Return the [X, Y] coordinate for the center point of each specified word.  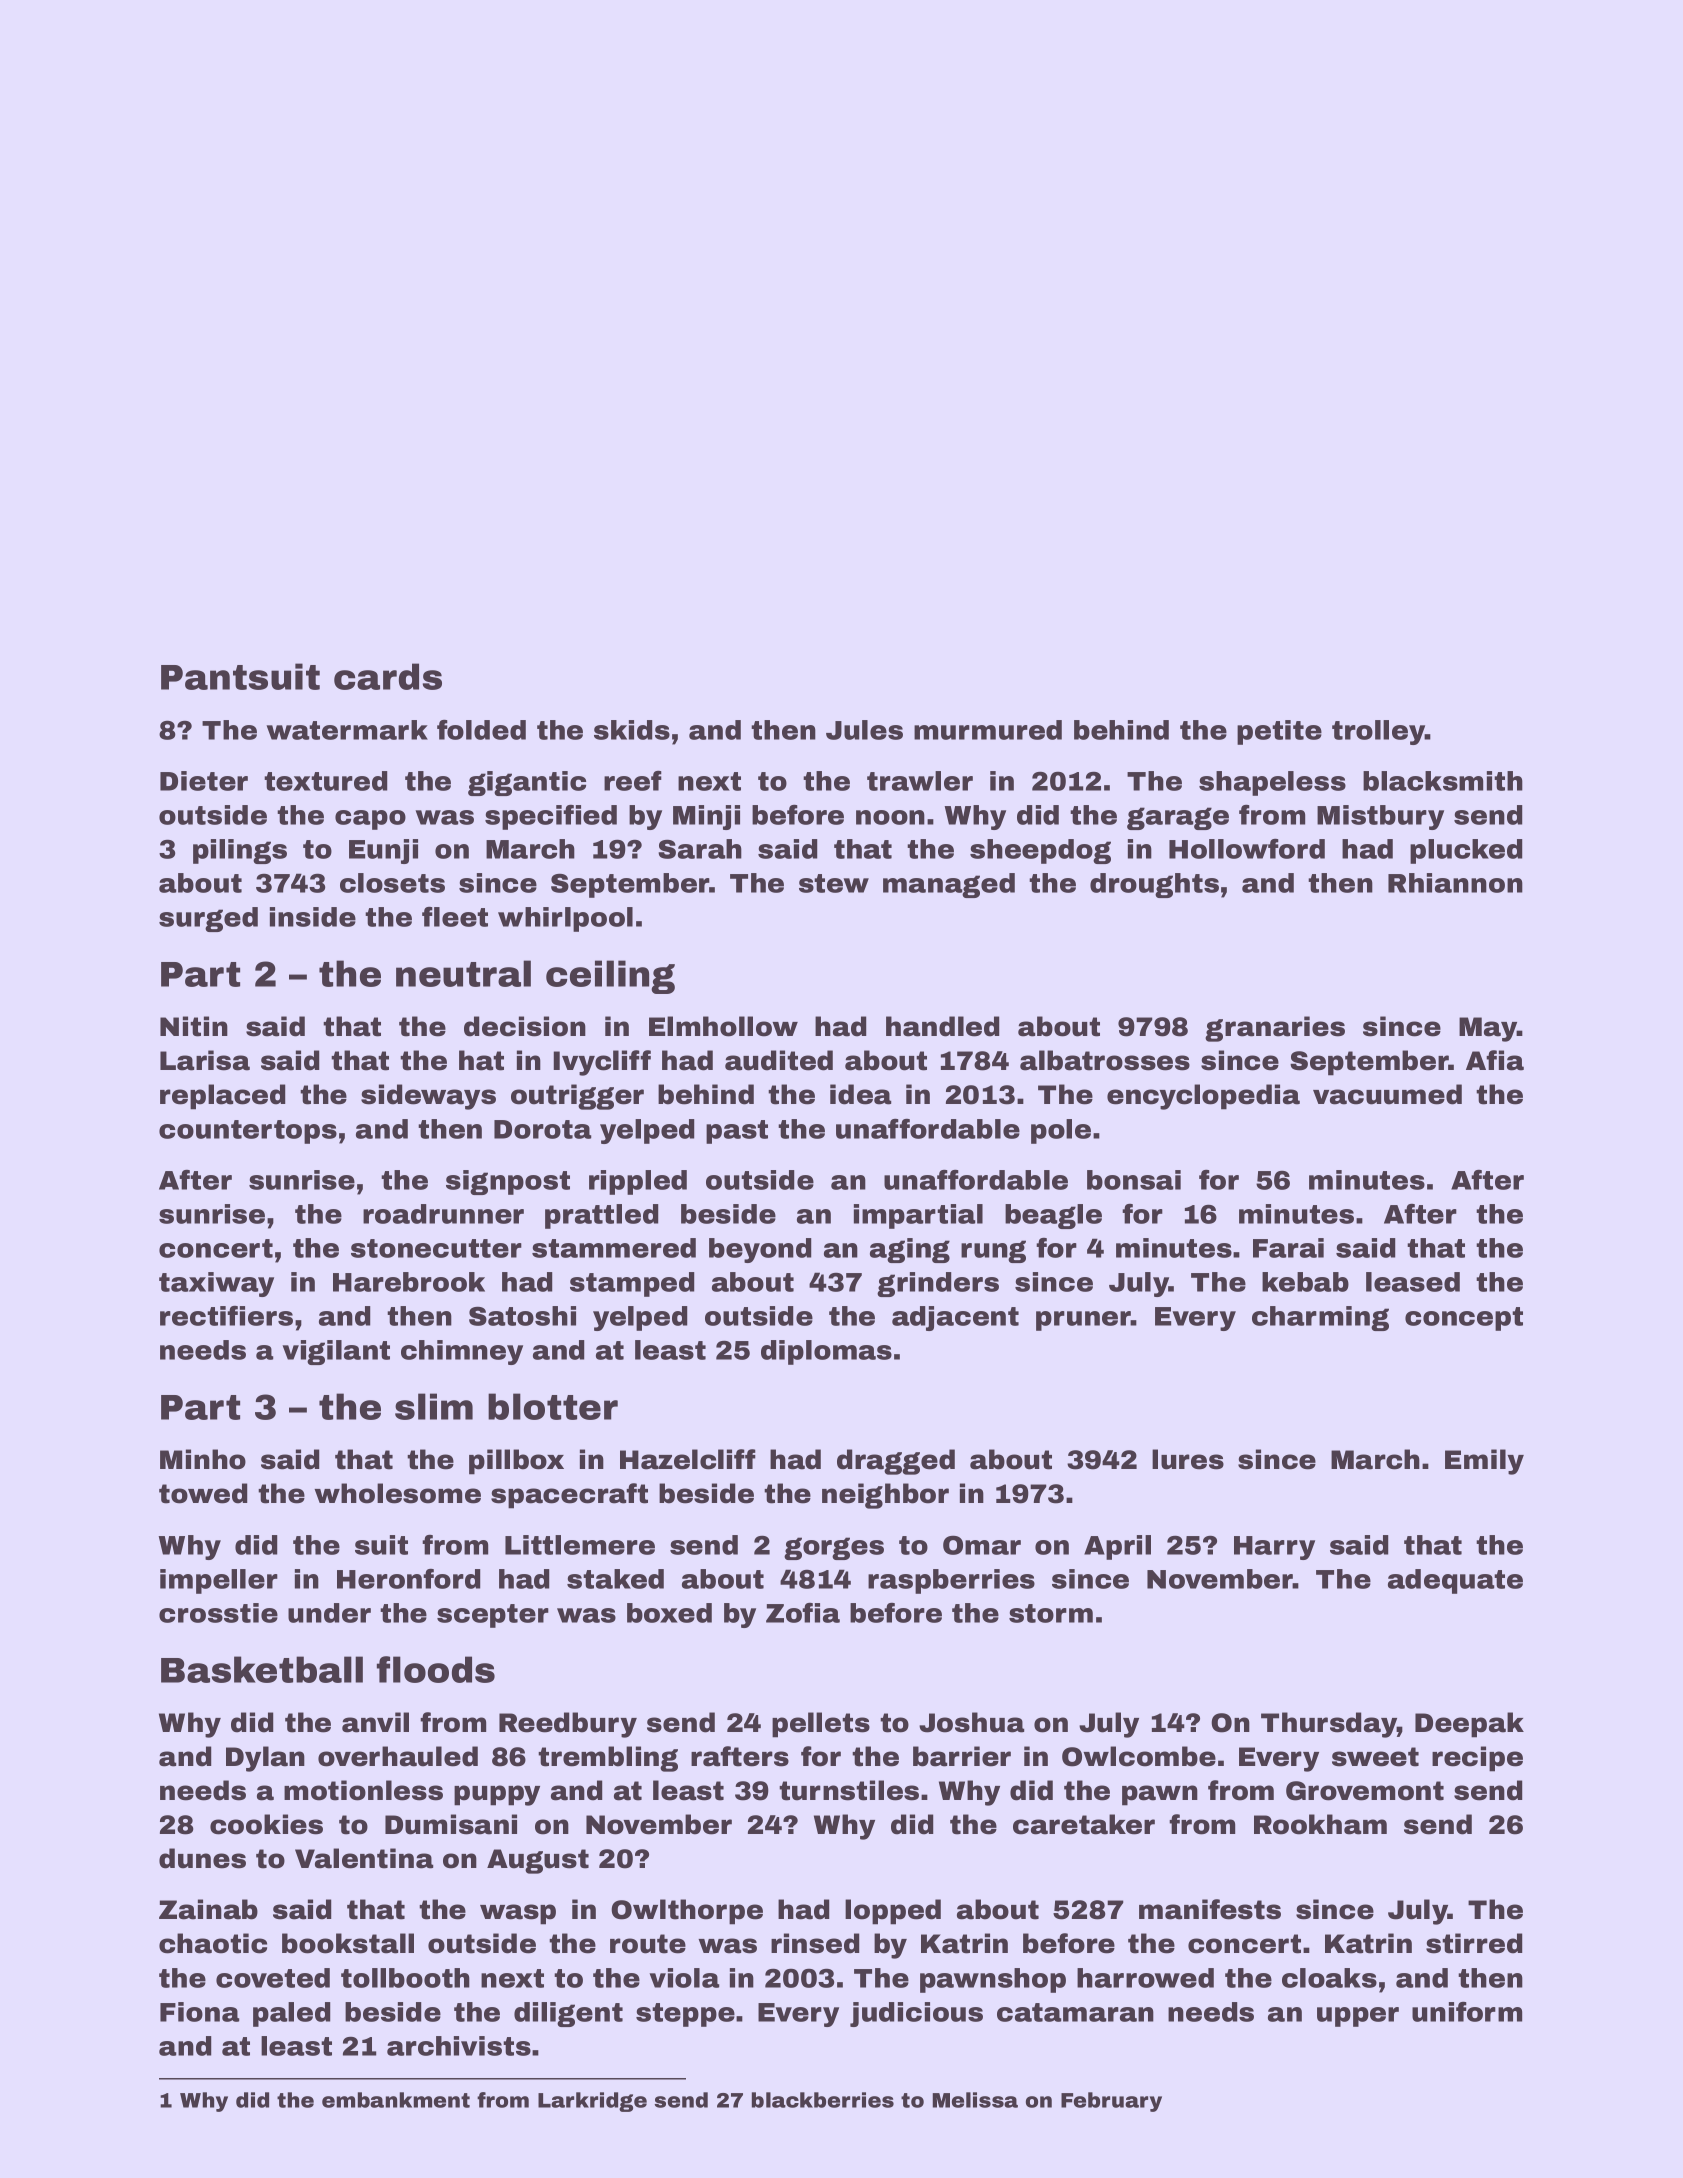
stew [834, 883]
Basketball [262, 1669]
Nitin [194, 1026]
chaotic [213, 1943]
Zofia [803, 1613]
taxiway [216, 1284]
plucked [1466, 851]
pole [1061, 1131]
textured [325, 781]
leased [1413, 1282]
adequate [1455, 1581]
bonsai [1134, 1180]
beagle [1053, 1216]
